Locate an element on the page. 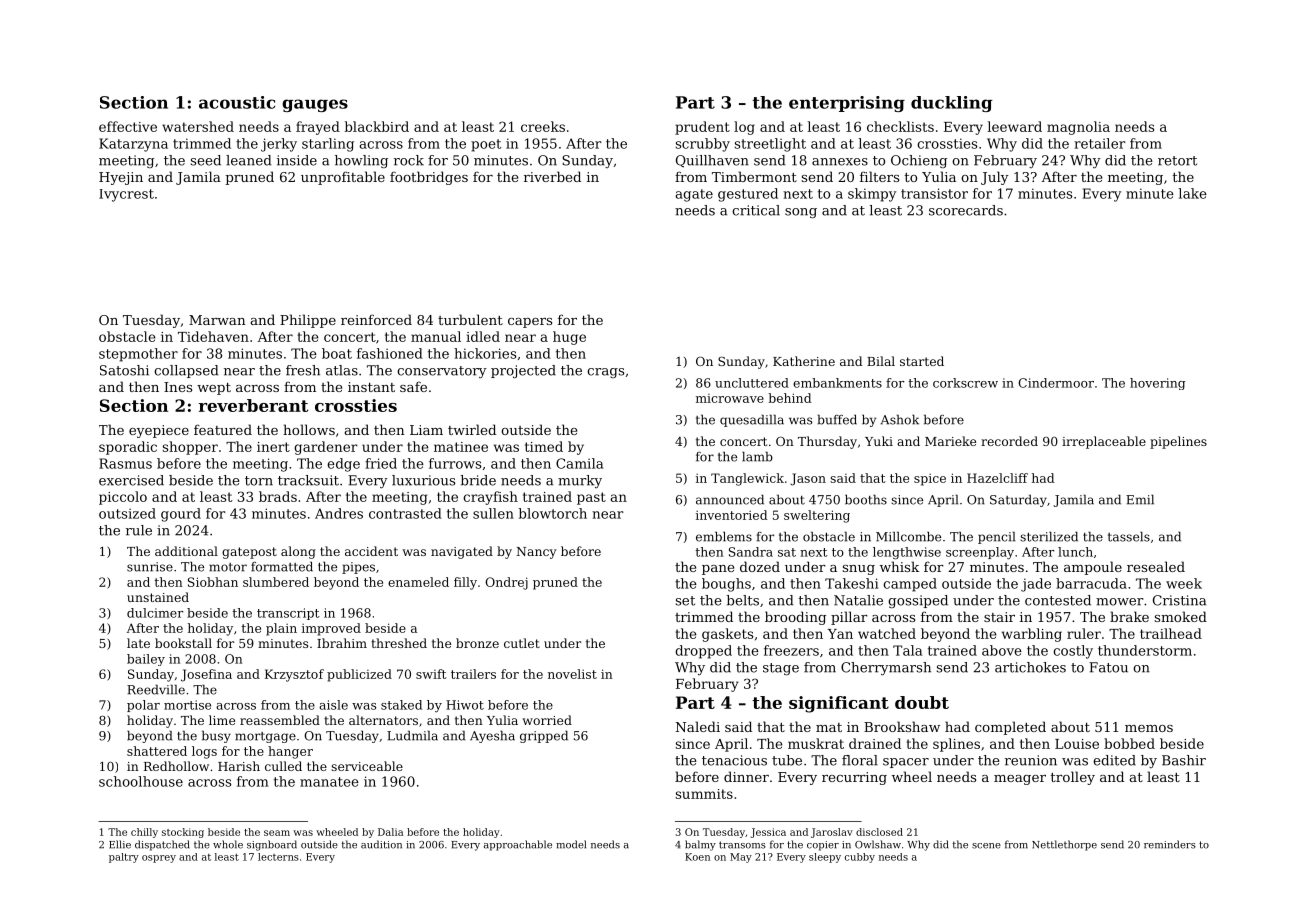 This image has height=924, width=1308. fresh is located at coordinates (303, 370).
